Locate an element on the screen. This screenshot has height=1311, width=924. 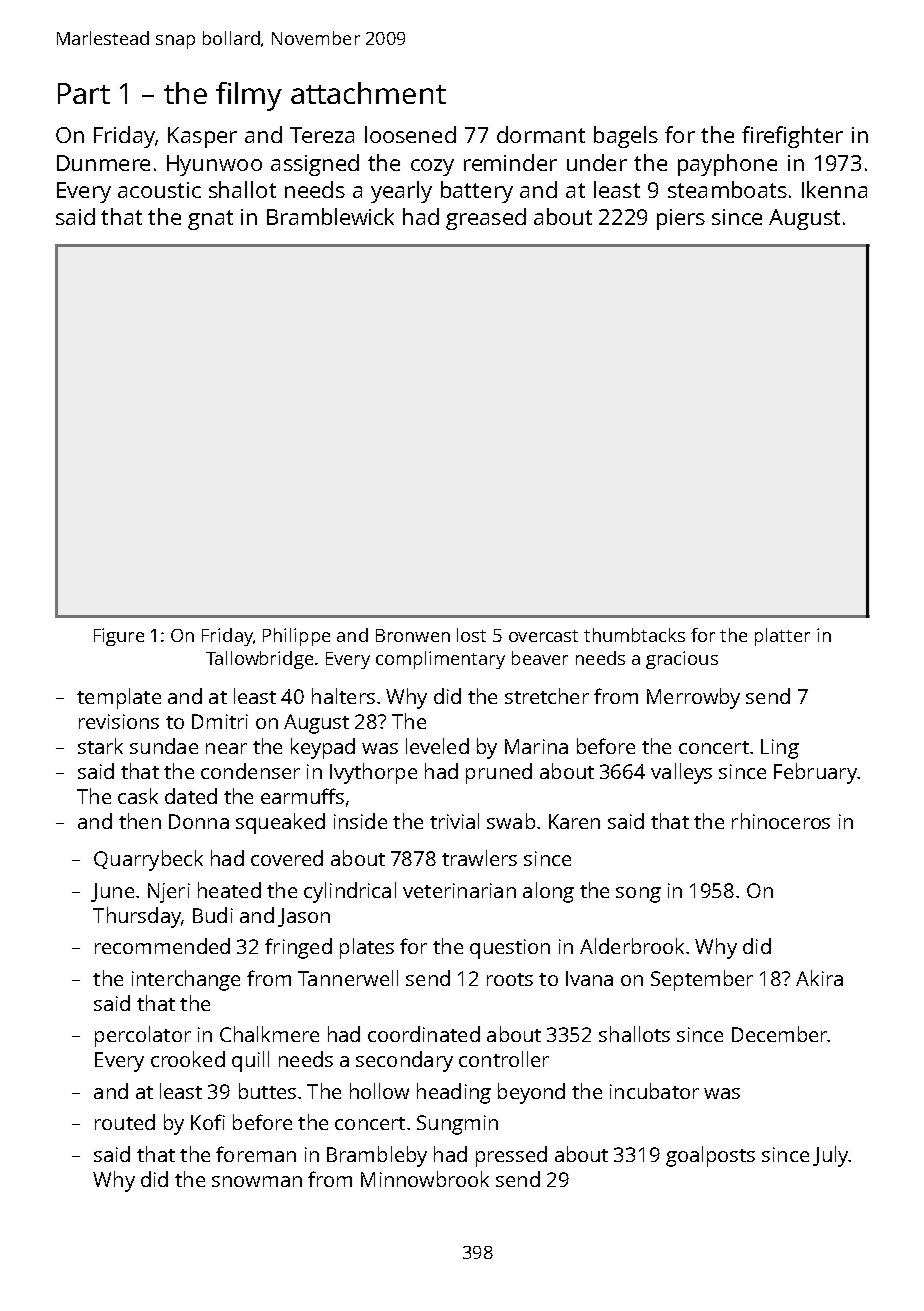
along is located at coordinates (548, 892).
